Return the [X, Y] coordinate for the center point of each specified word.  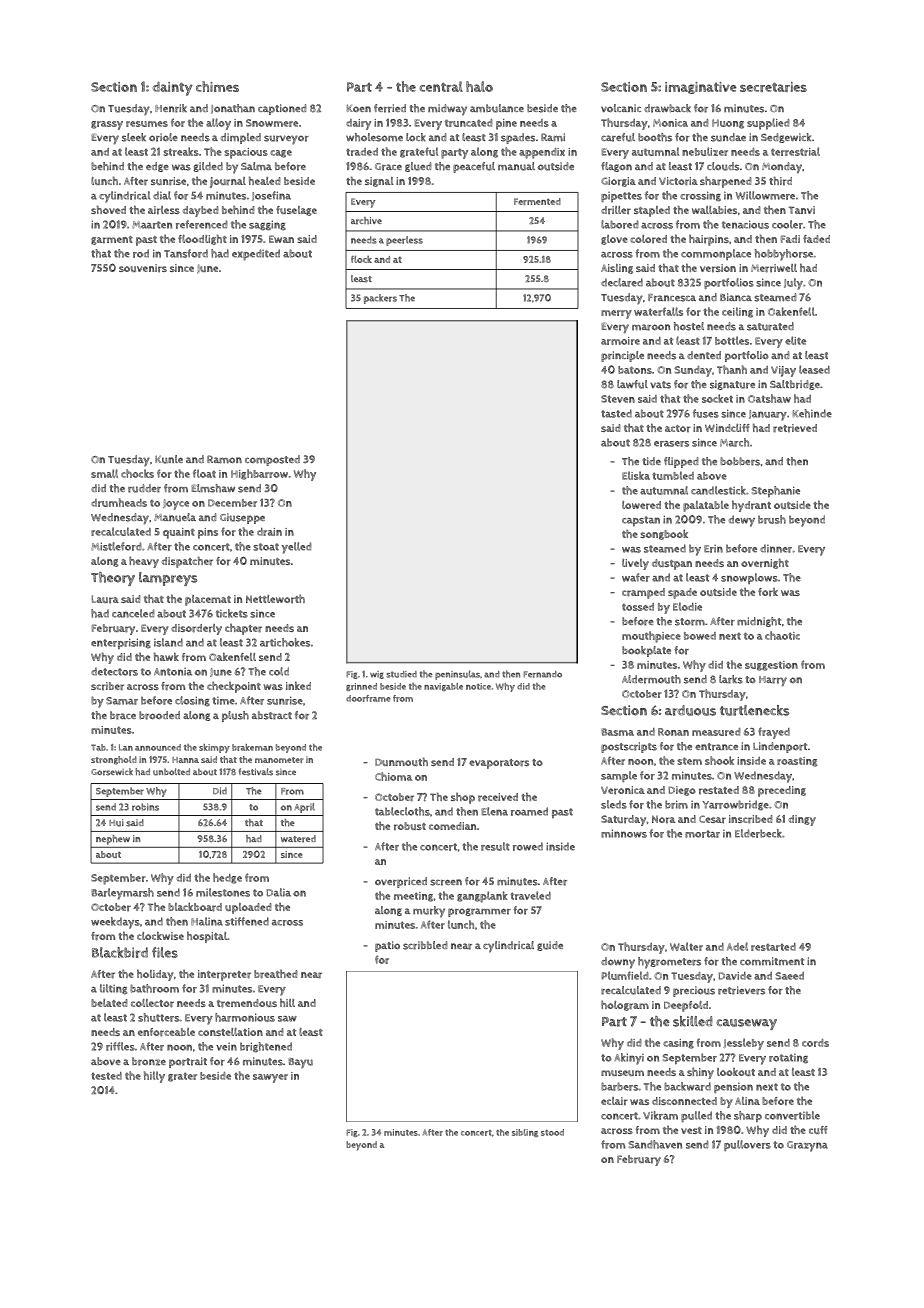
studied [401, 674]
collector [152, 1003]
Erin [713, 549]
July [793, 284]
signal [379, 182]
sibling [525, 1133]
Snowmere [272, 123]
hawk [166, 656]
